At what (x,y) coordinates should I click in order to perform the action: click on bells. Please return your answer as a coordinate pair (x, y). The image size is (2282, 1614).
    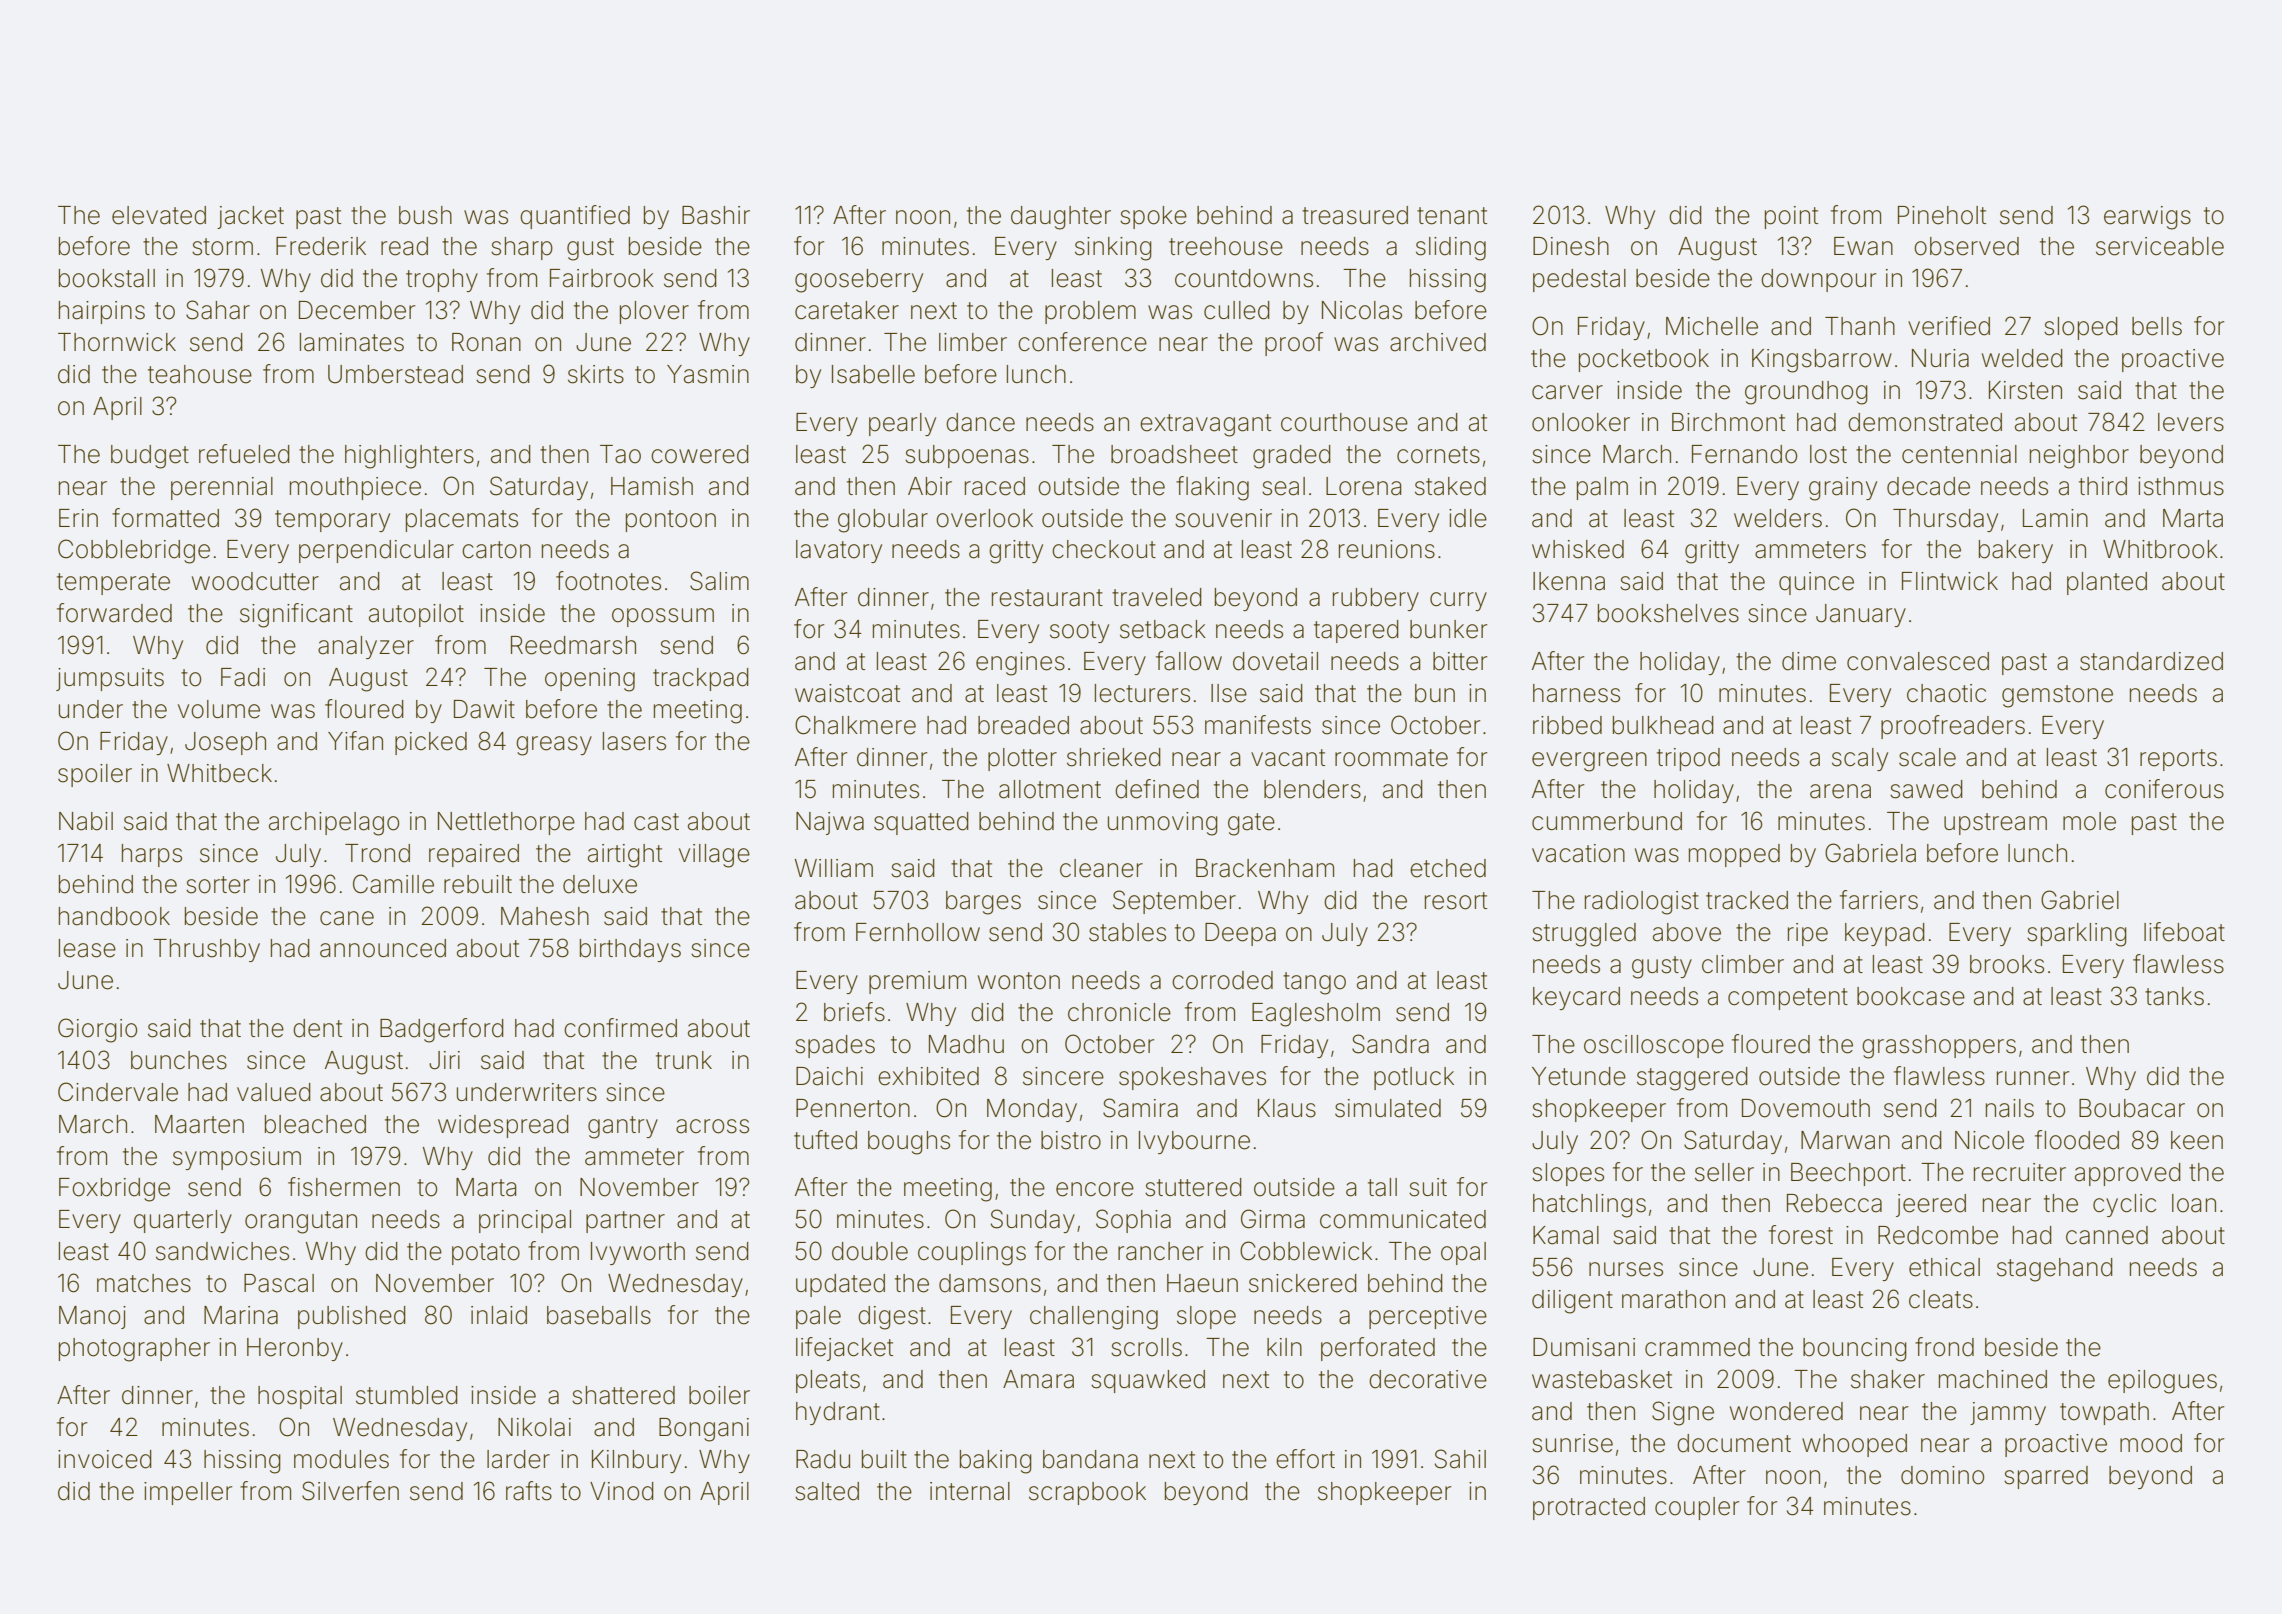
    Looking at the image, I should click on (2157, 326).
